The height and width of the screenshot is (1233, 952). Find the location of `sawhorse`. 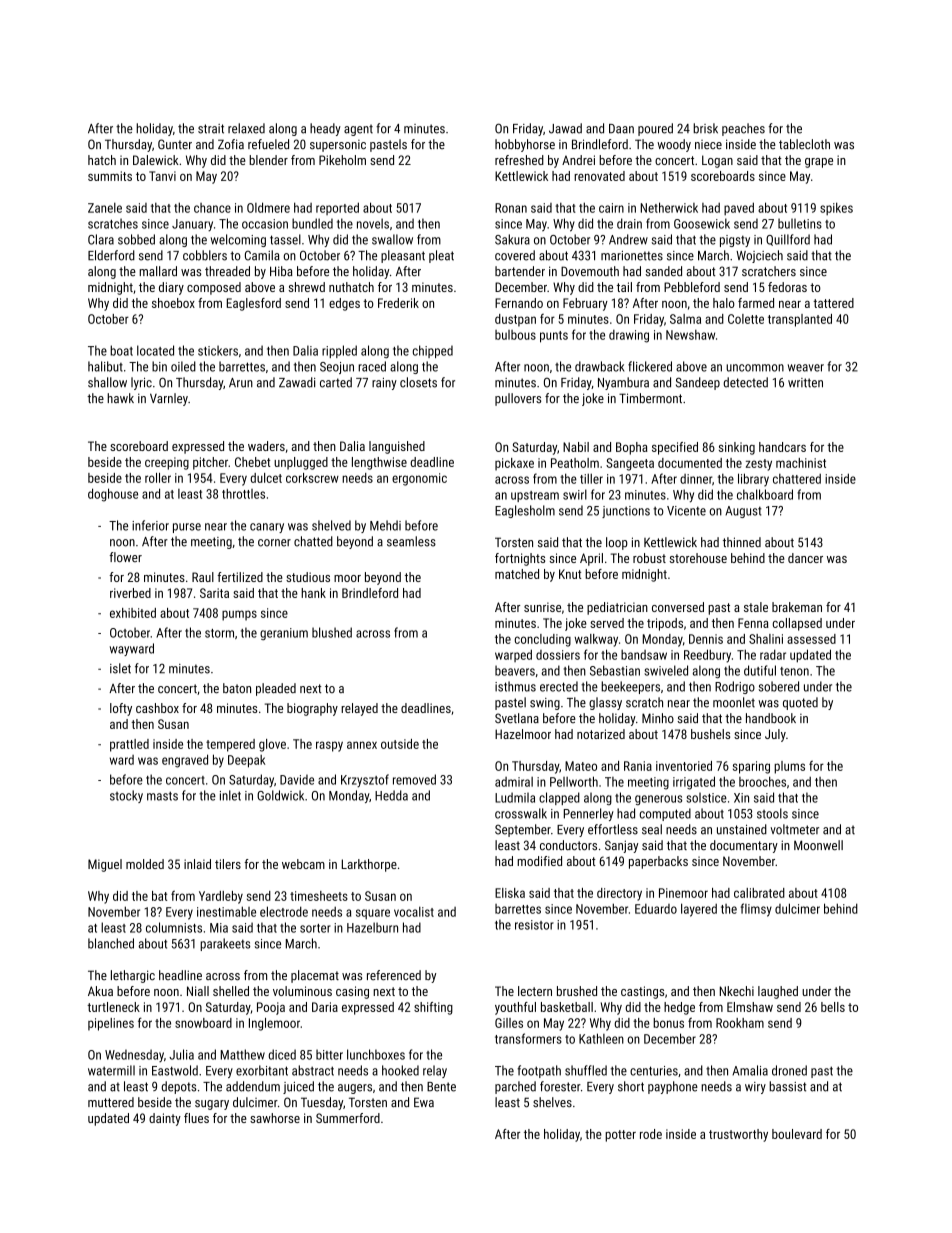

sawhorse is located at coordinates (275, 1118).
